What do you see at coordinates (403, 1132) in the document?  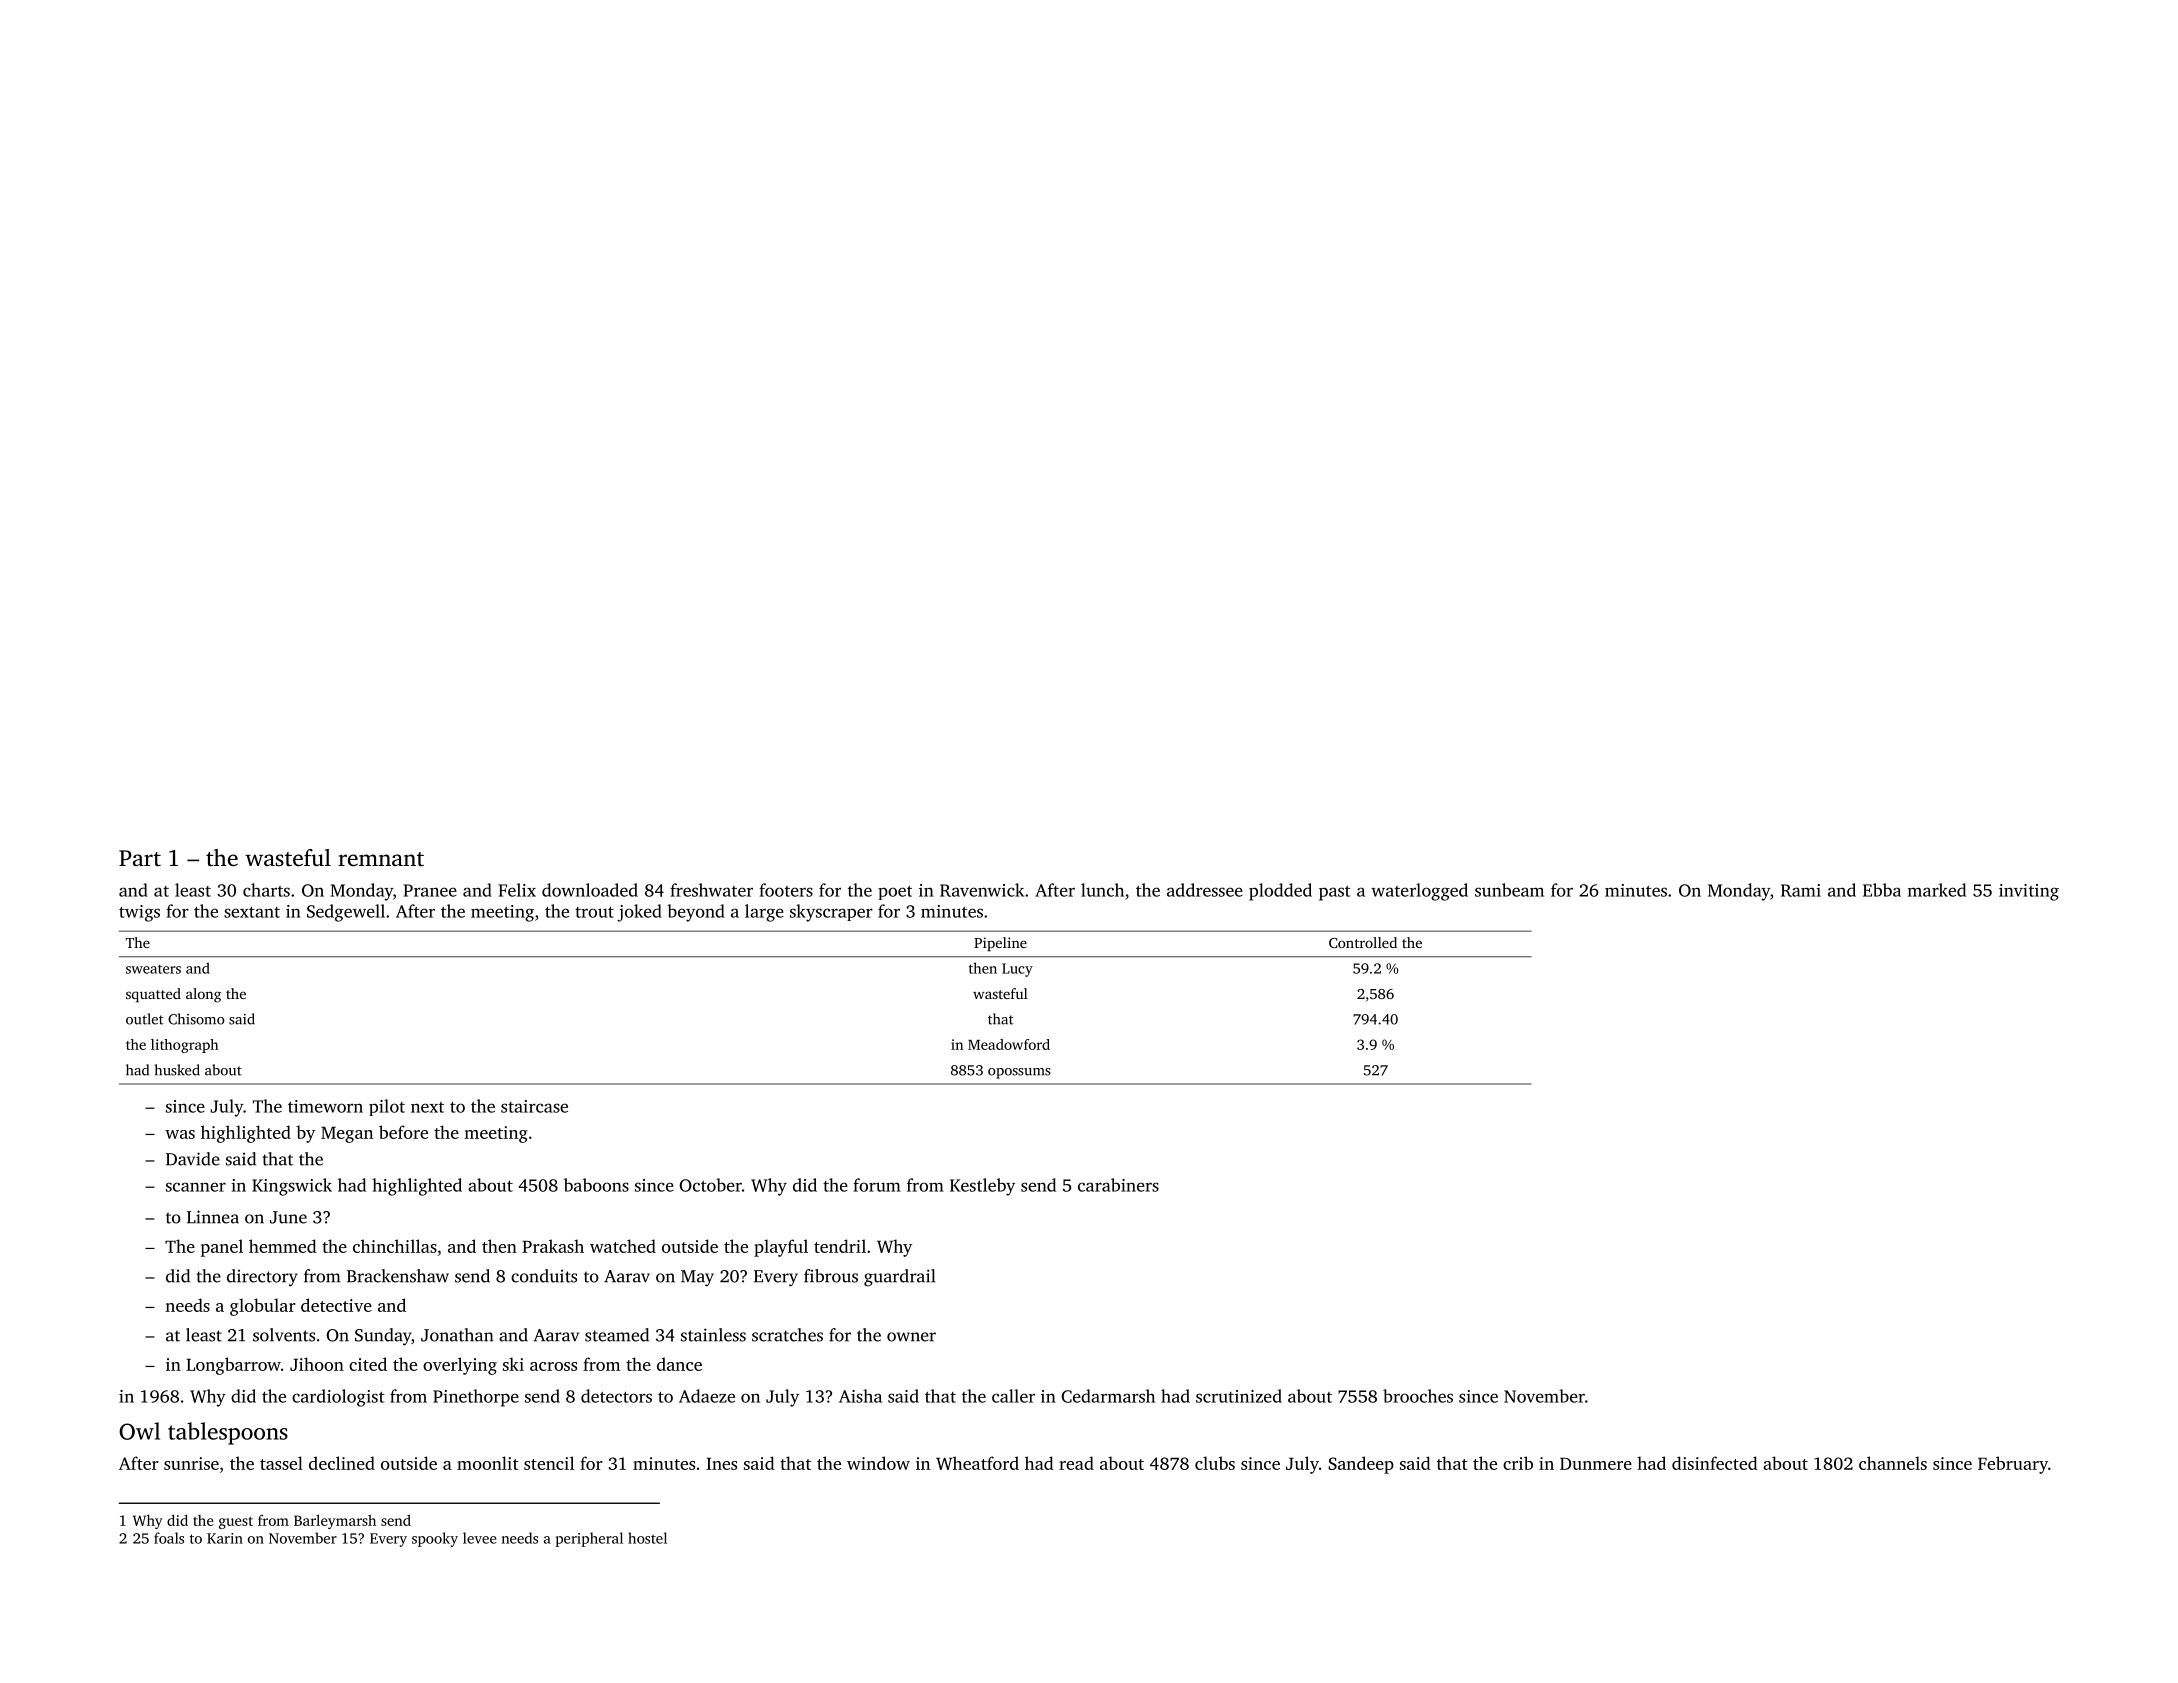 I see `before` at bounding box center [403, 1132].
